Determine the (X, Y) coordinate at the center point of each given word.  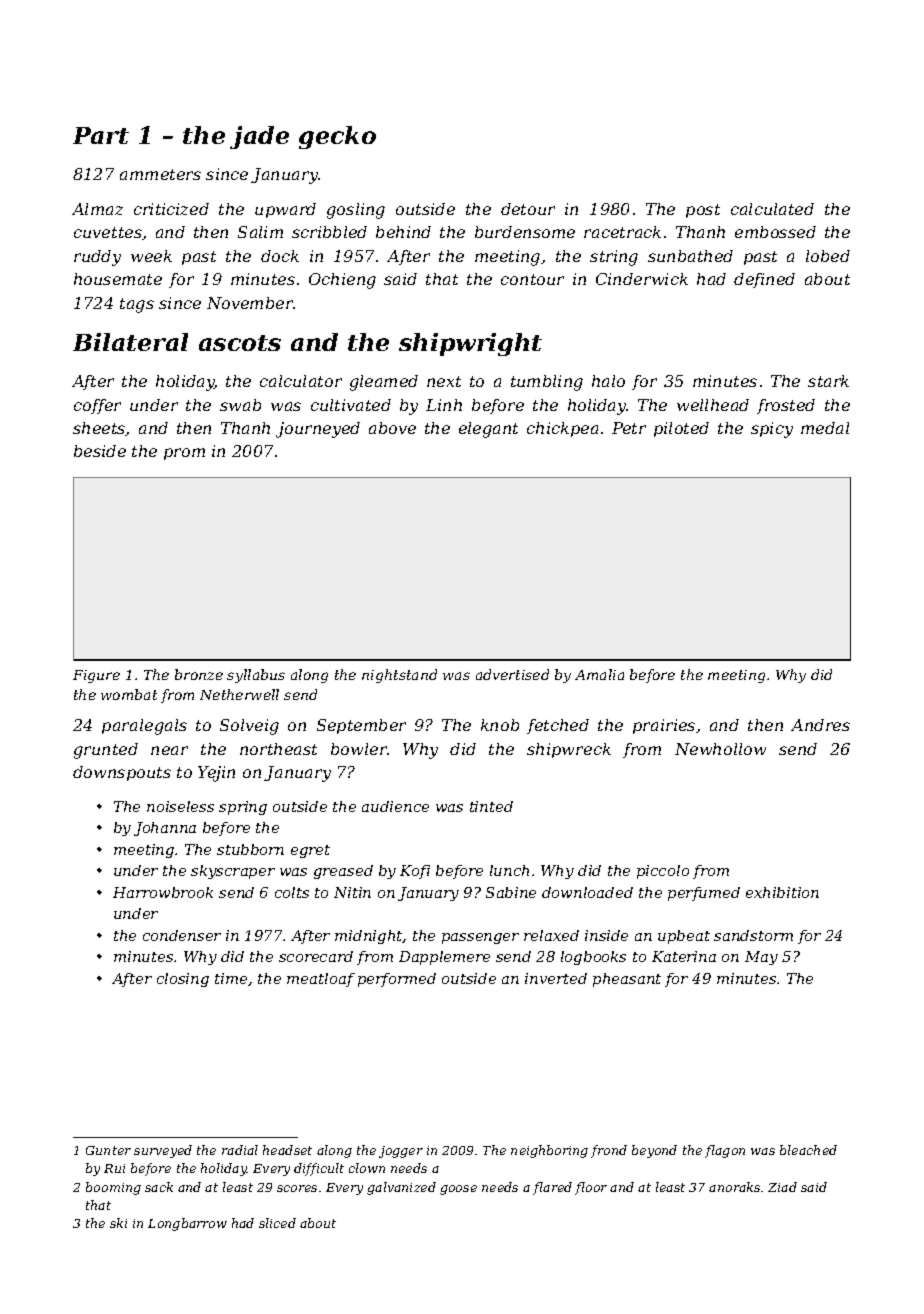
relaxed (551, 935)
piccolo (663, 872)
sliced (277, 1223)
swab (240, 405)
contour (532, 279)
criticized (171, 209)
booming (113, 1188)
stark (828, 381)
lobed (828, 256)
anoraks (734, 1187)
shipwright (470, 344)
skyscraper (233, 872)
